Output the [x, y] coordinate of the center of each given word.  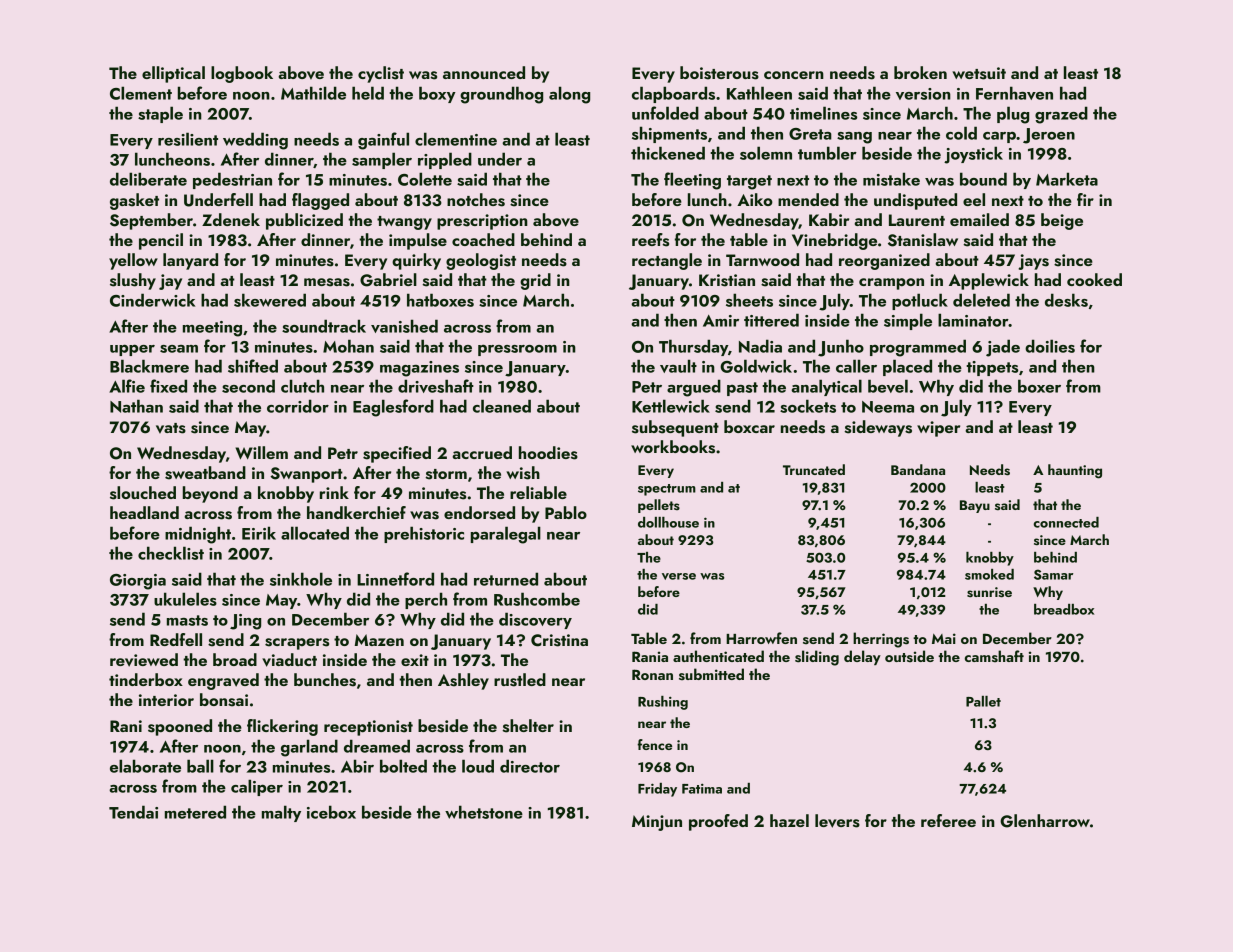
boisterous [719, 73]
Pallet [983, 701]
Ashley [463, 681]
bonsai [224, 700]
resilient [188, 139]
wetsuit [979, 73]
